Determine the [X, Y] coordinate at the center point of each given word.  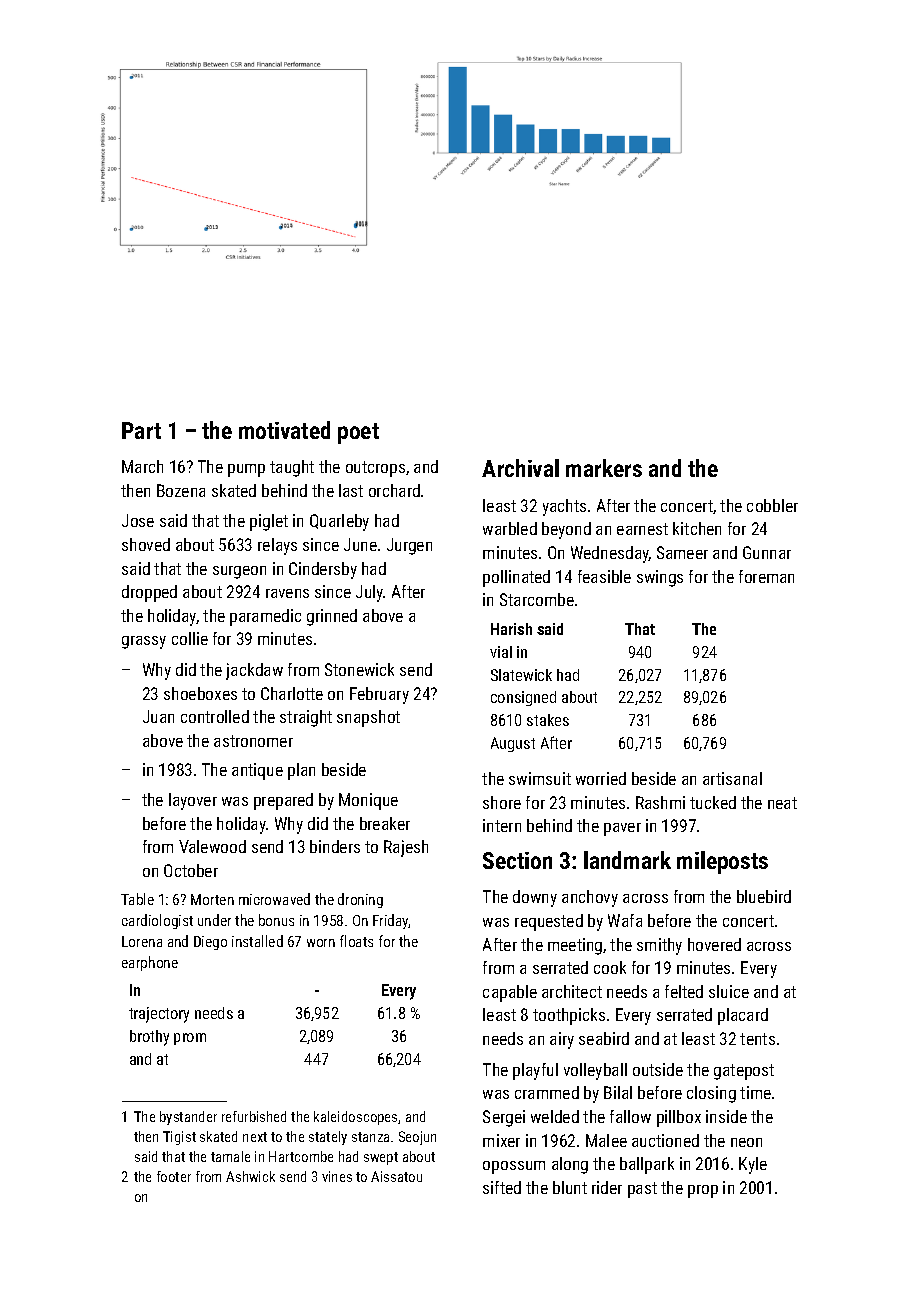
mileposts [722, 862]
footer [174, 1176]
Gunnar [767, 552]
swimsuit [540, 778]
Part [141, 430]
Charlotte [292, 693]
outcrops [375, 469]
